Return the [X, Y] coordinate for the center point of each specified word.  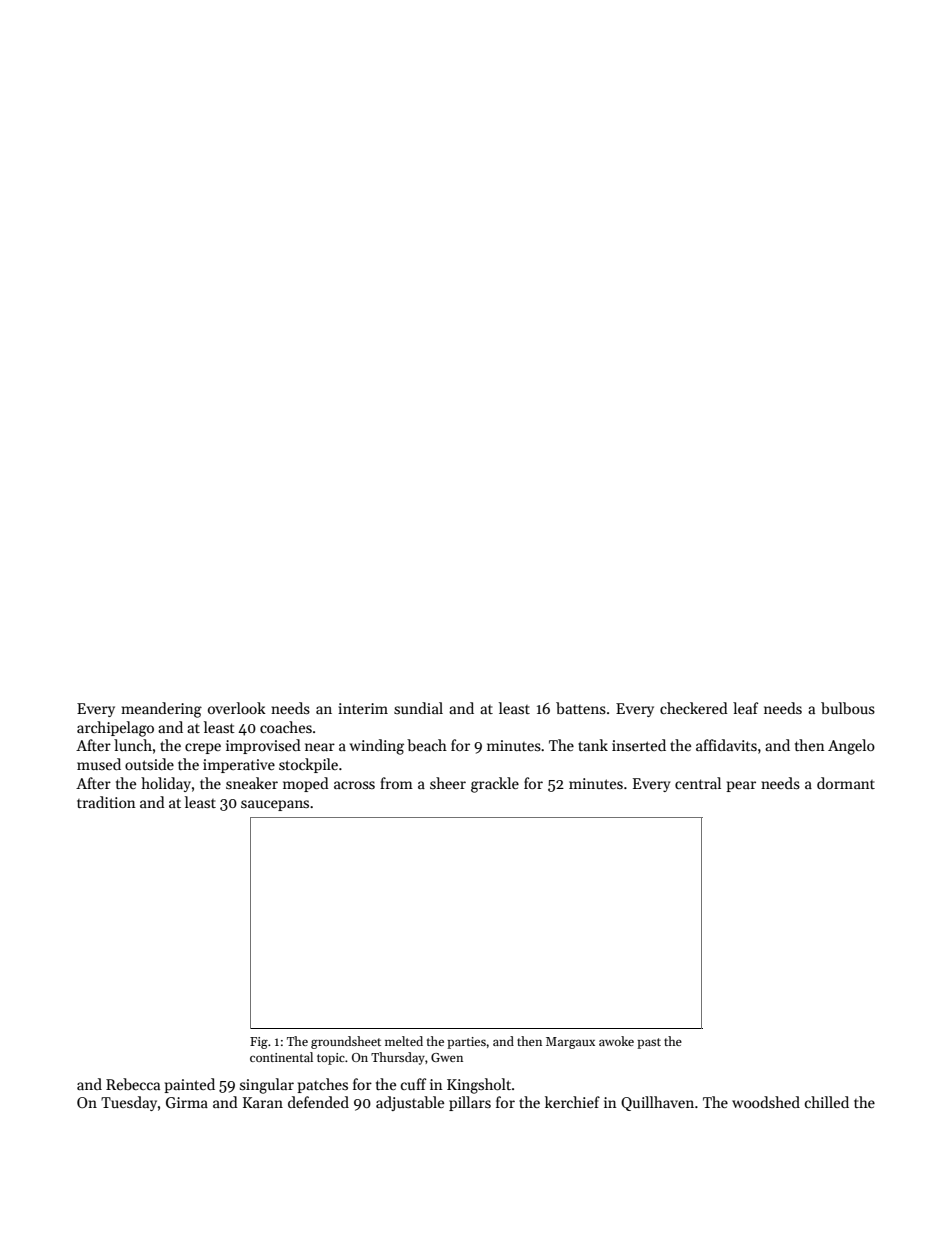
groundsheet [346, 1042]
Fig [259, 1043]
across [354, 785]
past [649, 1043]
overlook [237, 708]
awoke [616, 1041]
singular [267, 1086]
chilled [827, 1102]
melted [404, 1041]
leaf [745, 708]
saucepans [275, 805]
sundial [418, 708]
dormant [846, 783]
